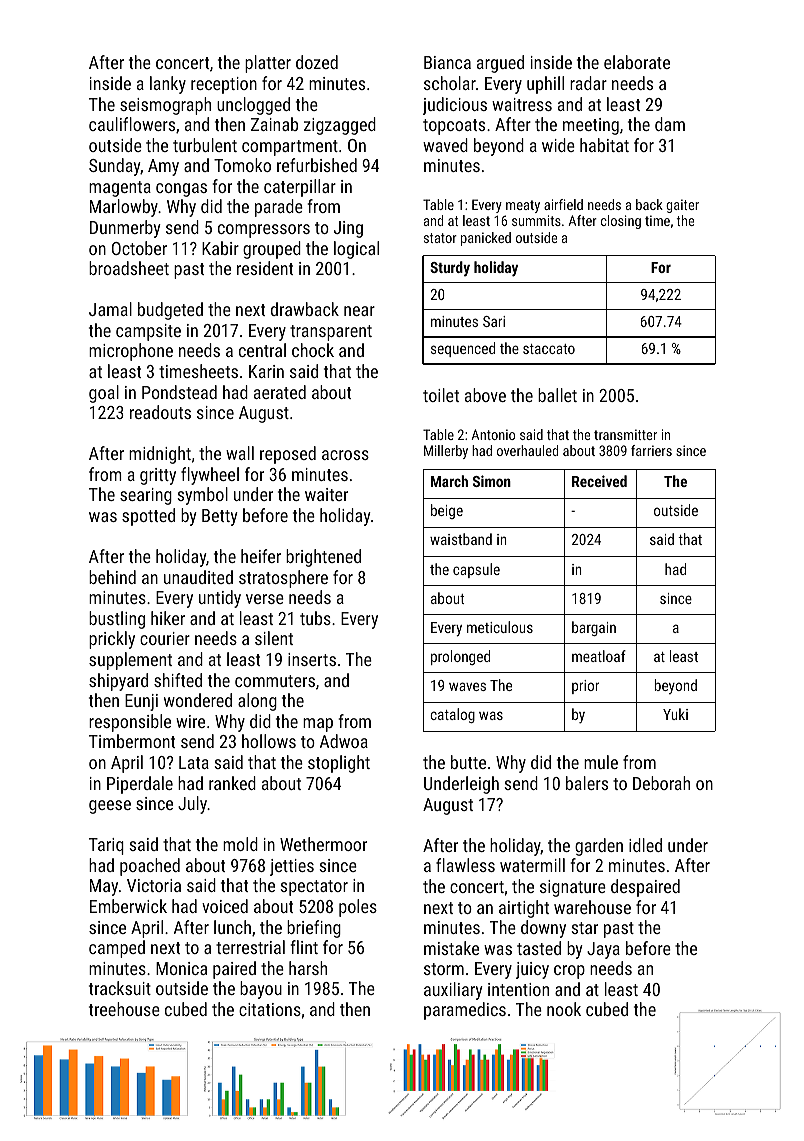 This document has height=1141, width=804. Describe the element at coordinates (447, 62) in the document. I see `Bianca` at that location.
